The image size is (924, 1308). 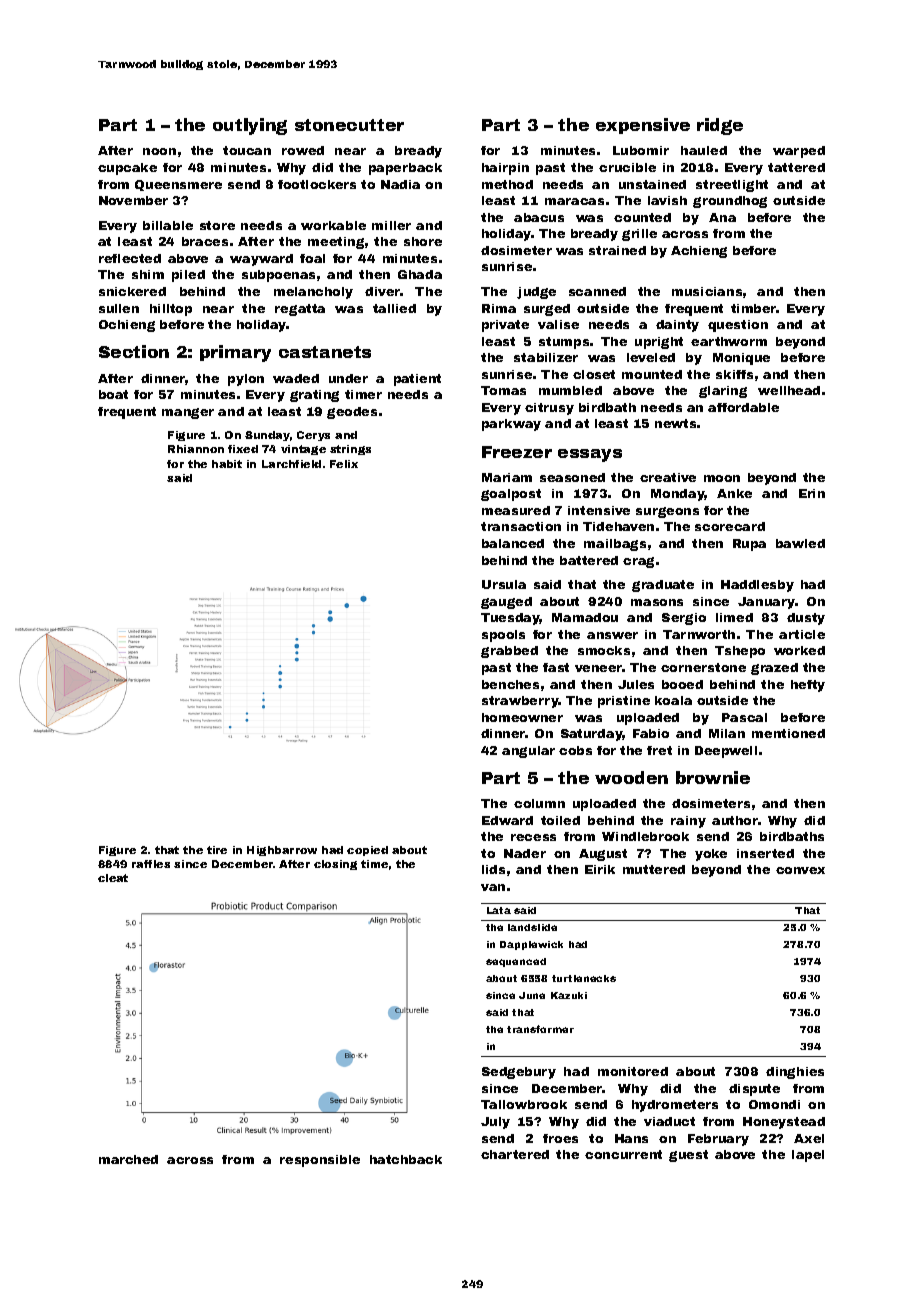 What do you see at coordinates (151, 864) in the page?
I see `raffles` at bounding box center [151, 864].
